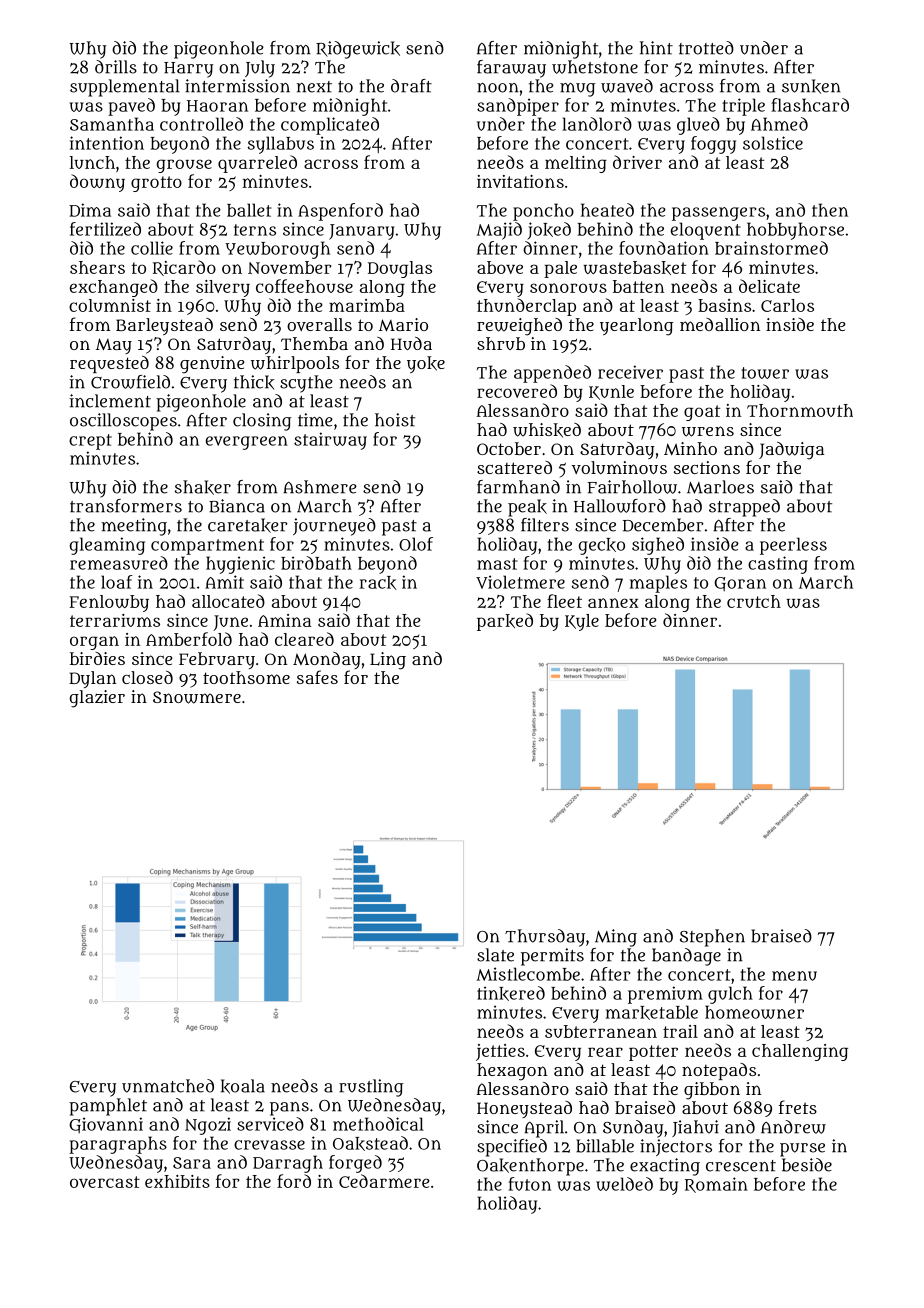 The image size is (924, 1308). What do you see at coordinates (568, 288) in the screenshot?
I see `sonorous` at bounding box center [568, 288].
